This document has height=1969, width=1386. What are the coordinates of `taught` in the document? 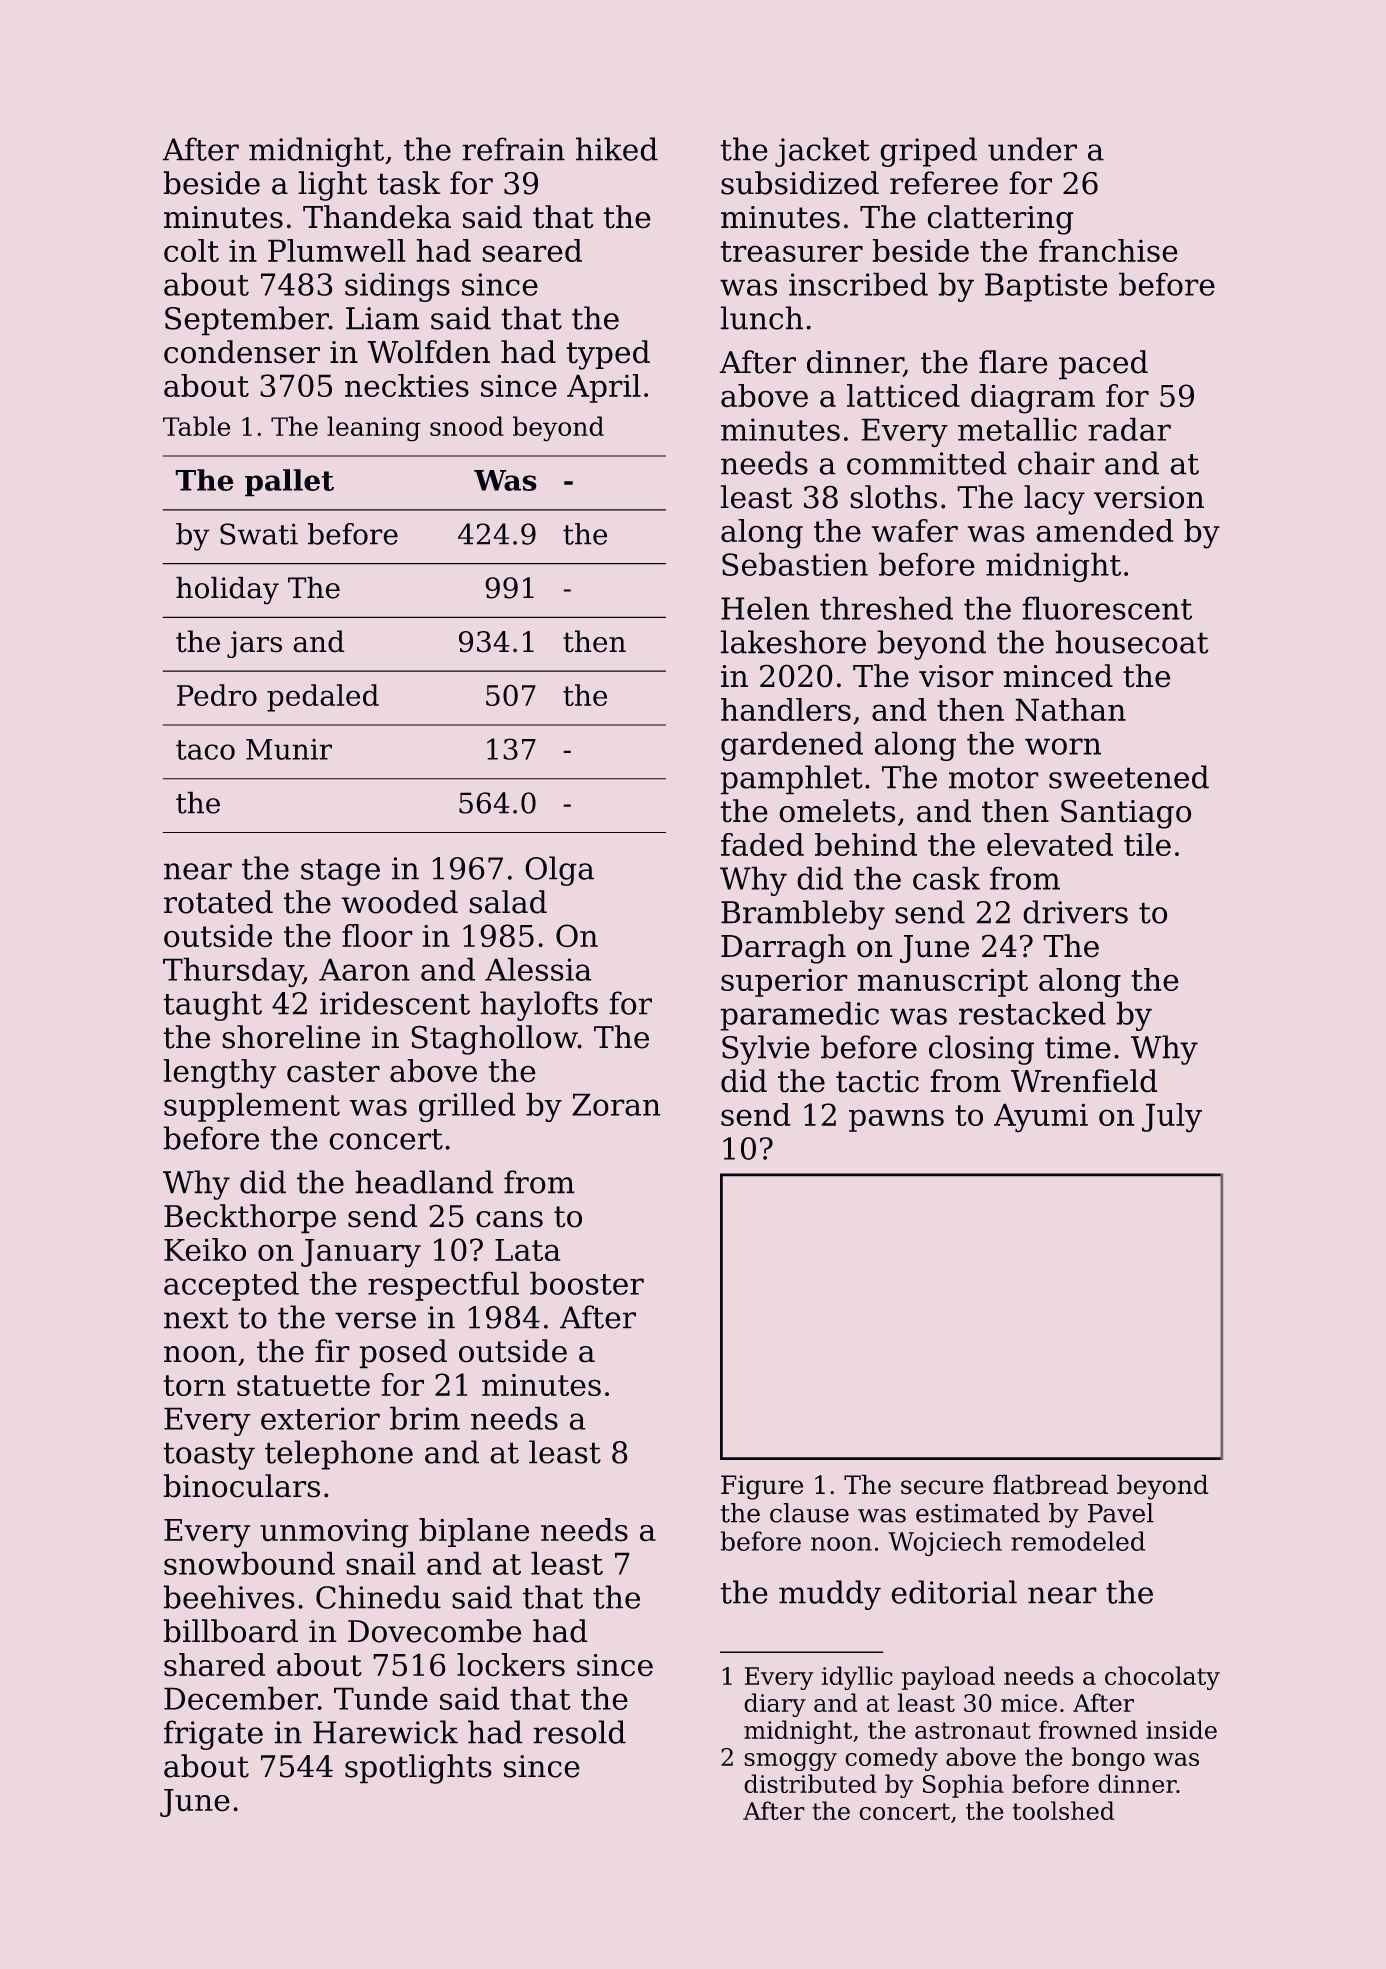 It's located at (213, 1006).
